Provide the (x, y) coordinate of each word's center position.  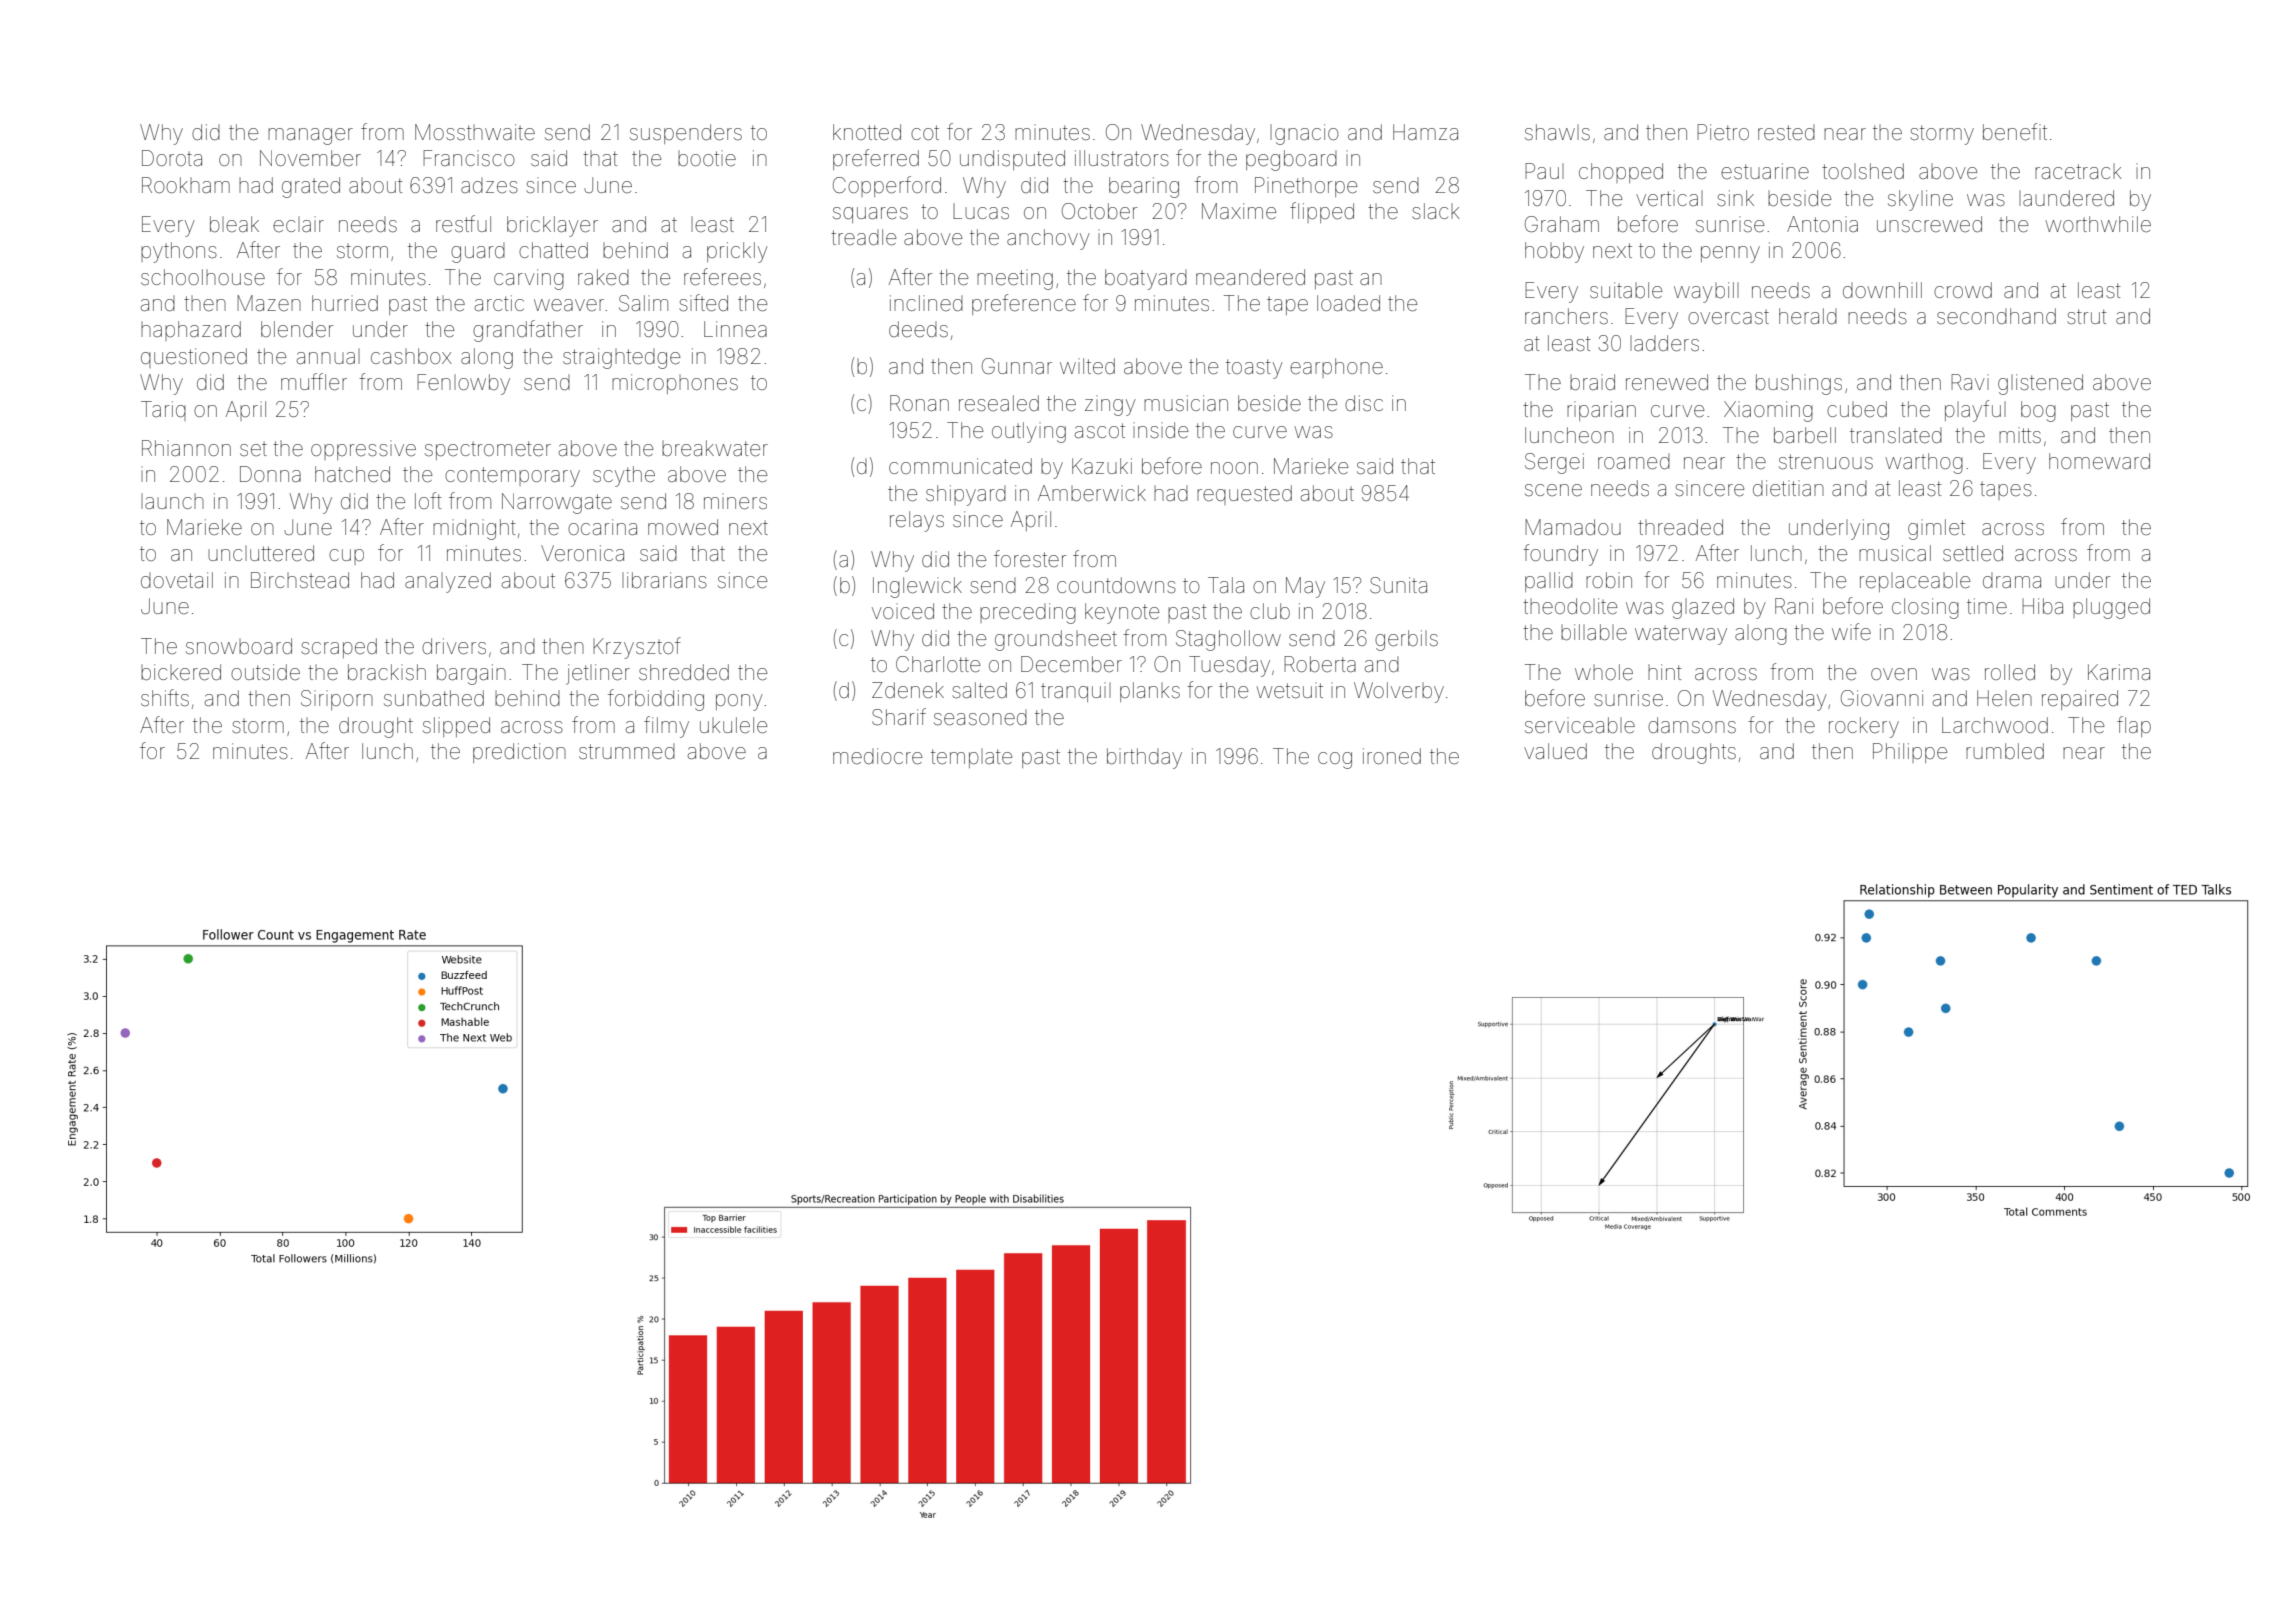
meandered (1250, 277)
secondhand (1996, 316)
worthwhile (2098, 224)
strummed (627, 752)
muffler (314, 382)
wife (1851, 631)
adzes (489, 185)
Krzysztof (637, 648)
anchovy (1048, 239)
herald (1808, 316)
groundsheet (1056, 640)
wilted (1087, 366)
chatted (553, 250)
